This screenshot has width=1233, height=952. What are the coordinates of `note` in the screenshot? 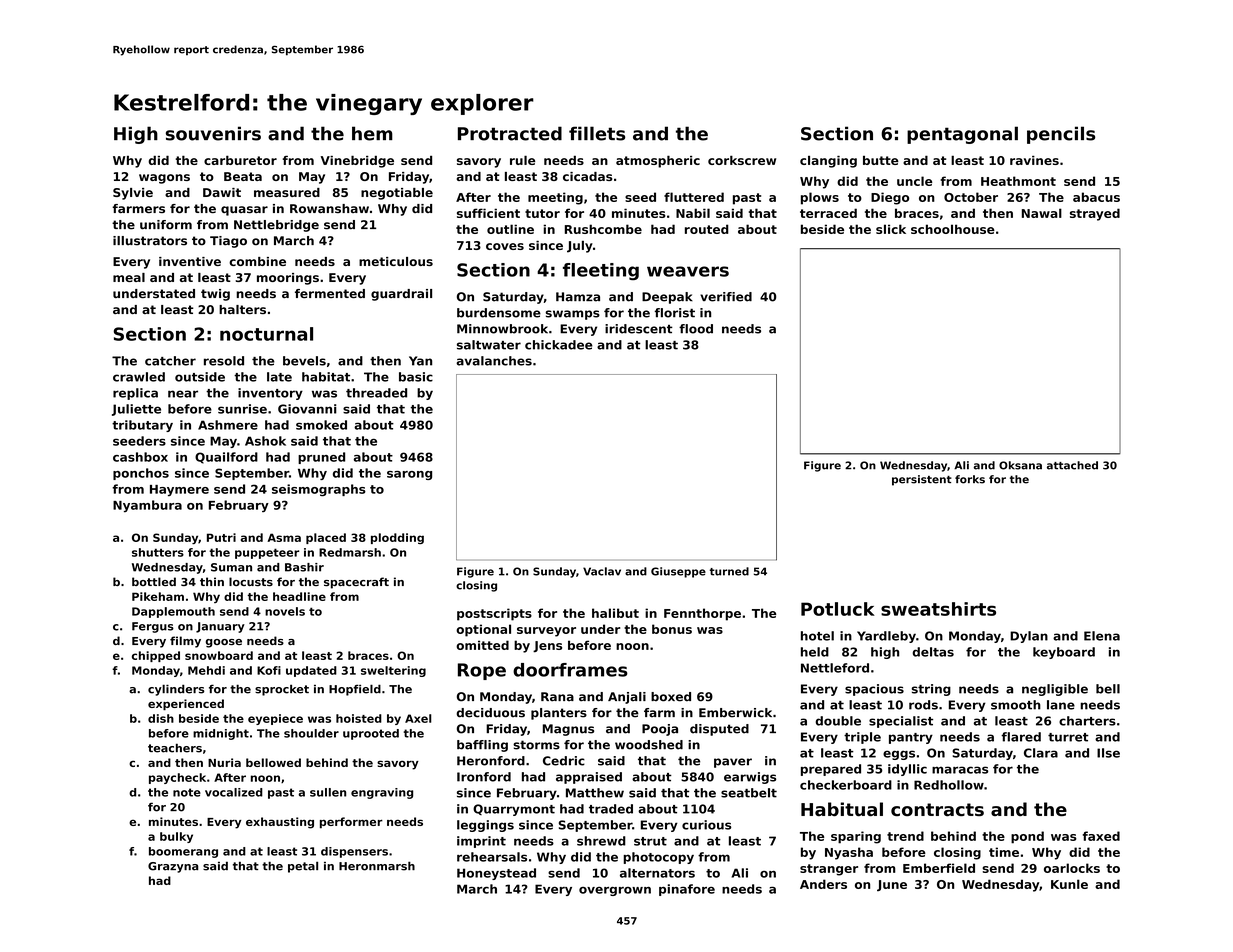 It's located at (187, 792).
